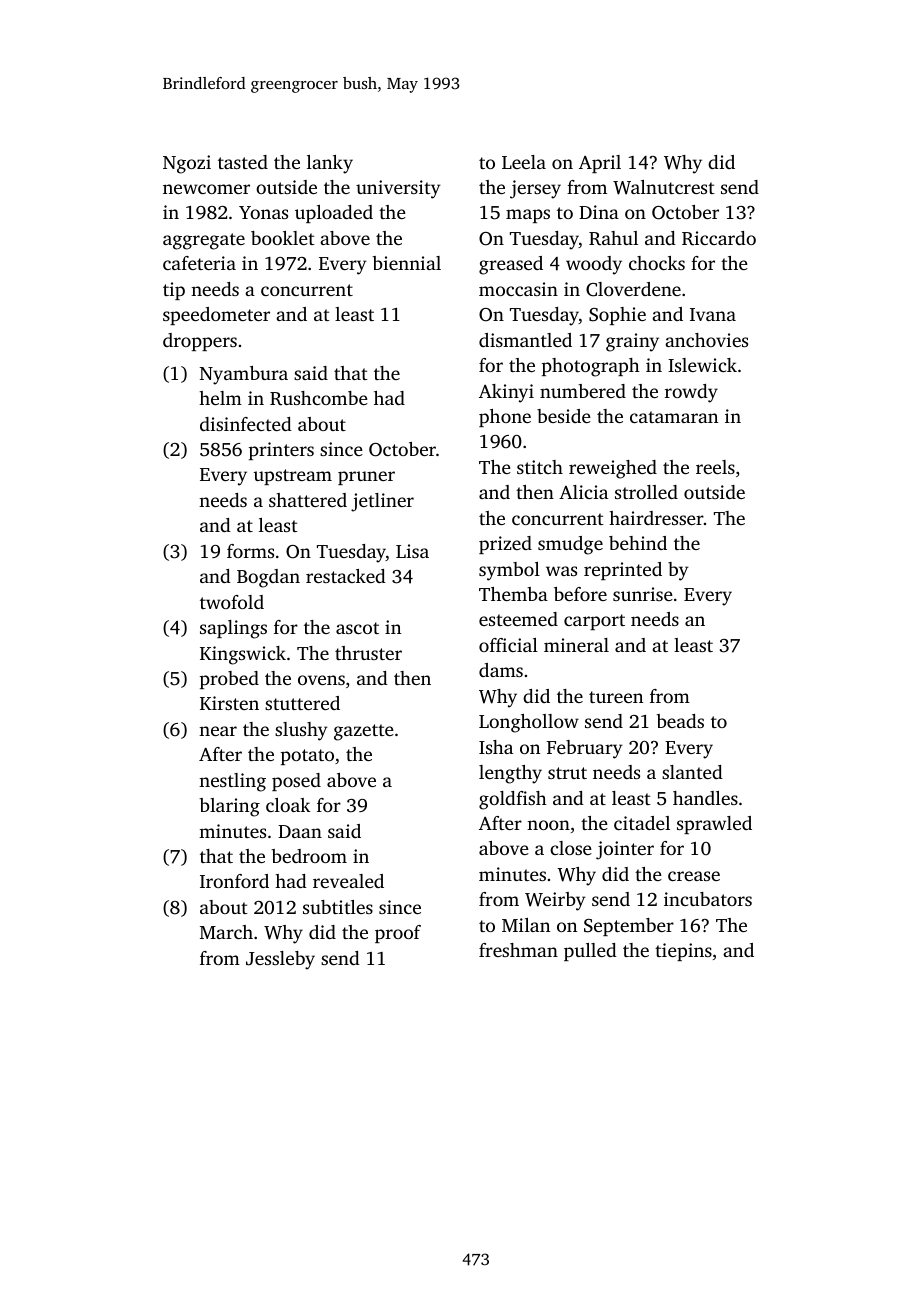  What do you see at coordinates (664, 187) in the screenshot?
I see `Walnutcrest` at bounding box center [664, 187].
